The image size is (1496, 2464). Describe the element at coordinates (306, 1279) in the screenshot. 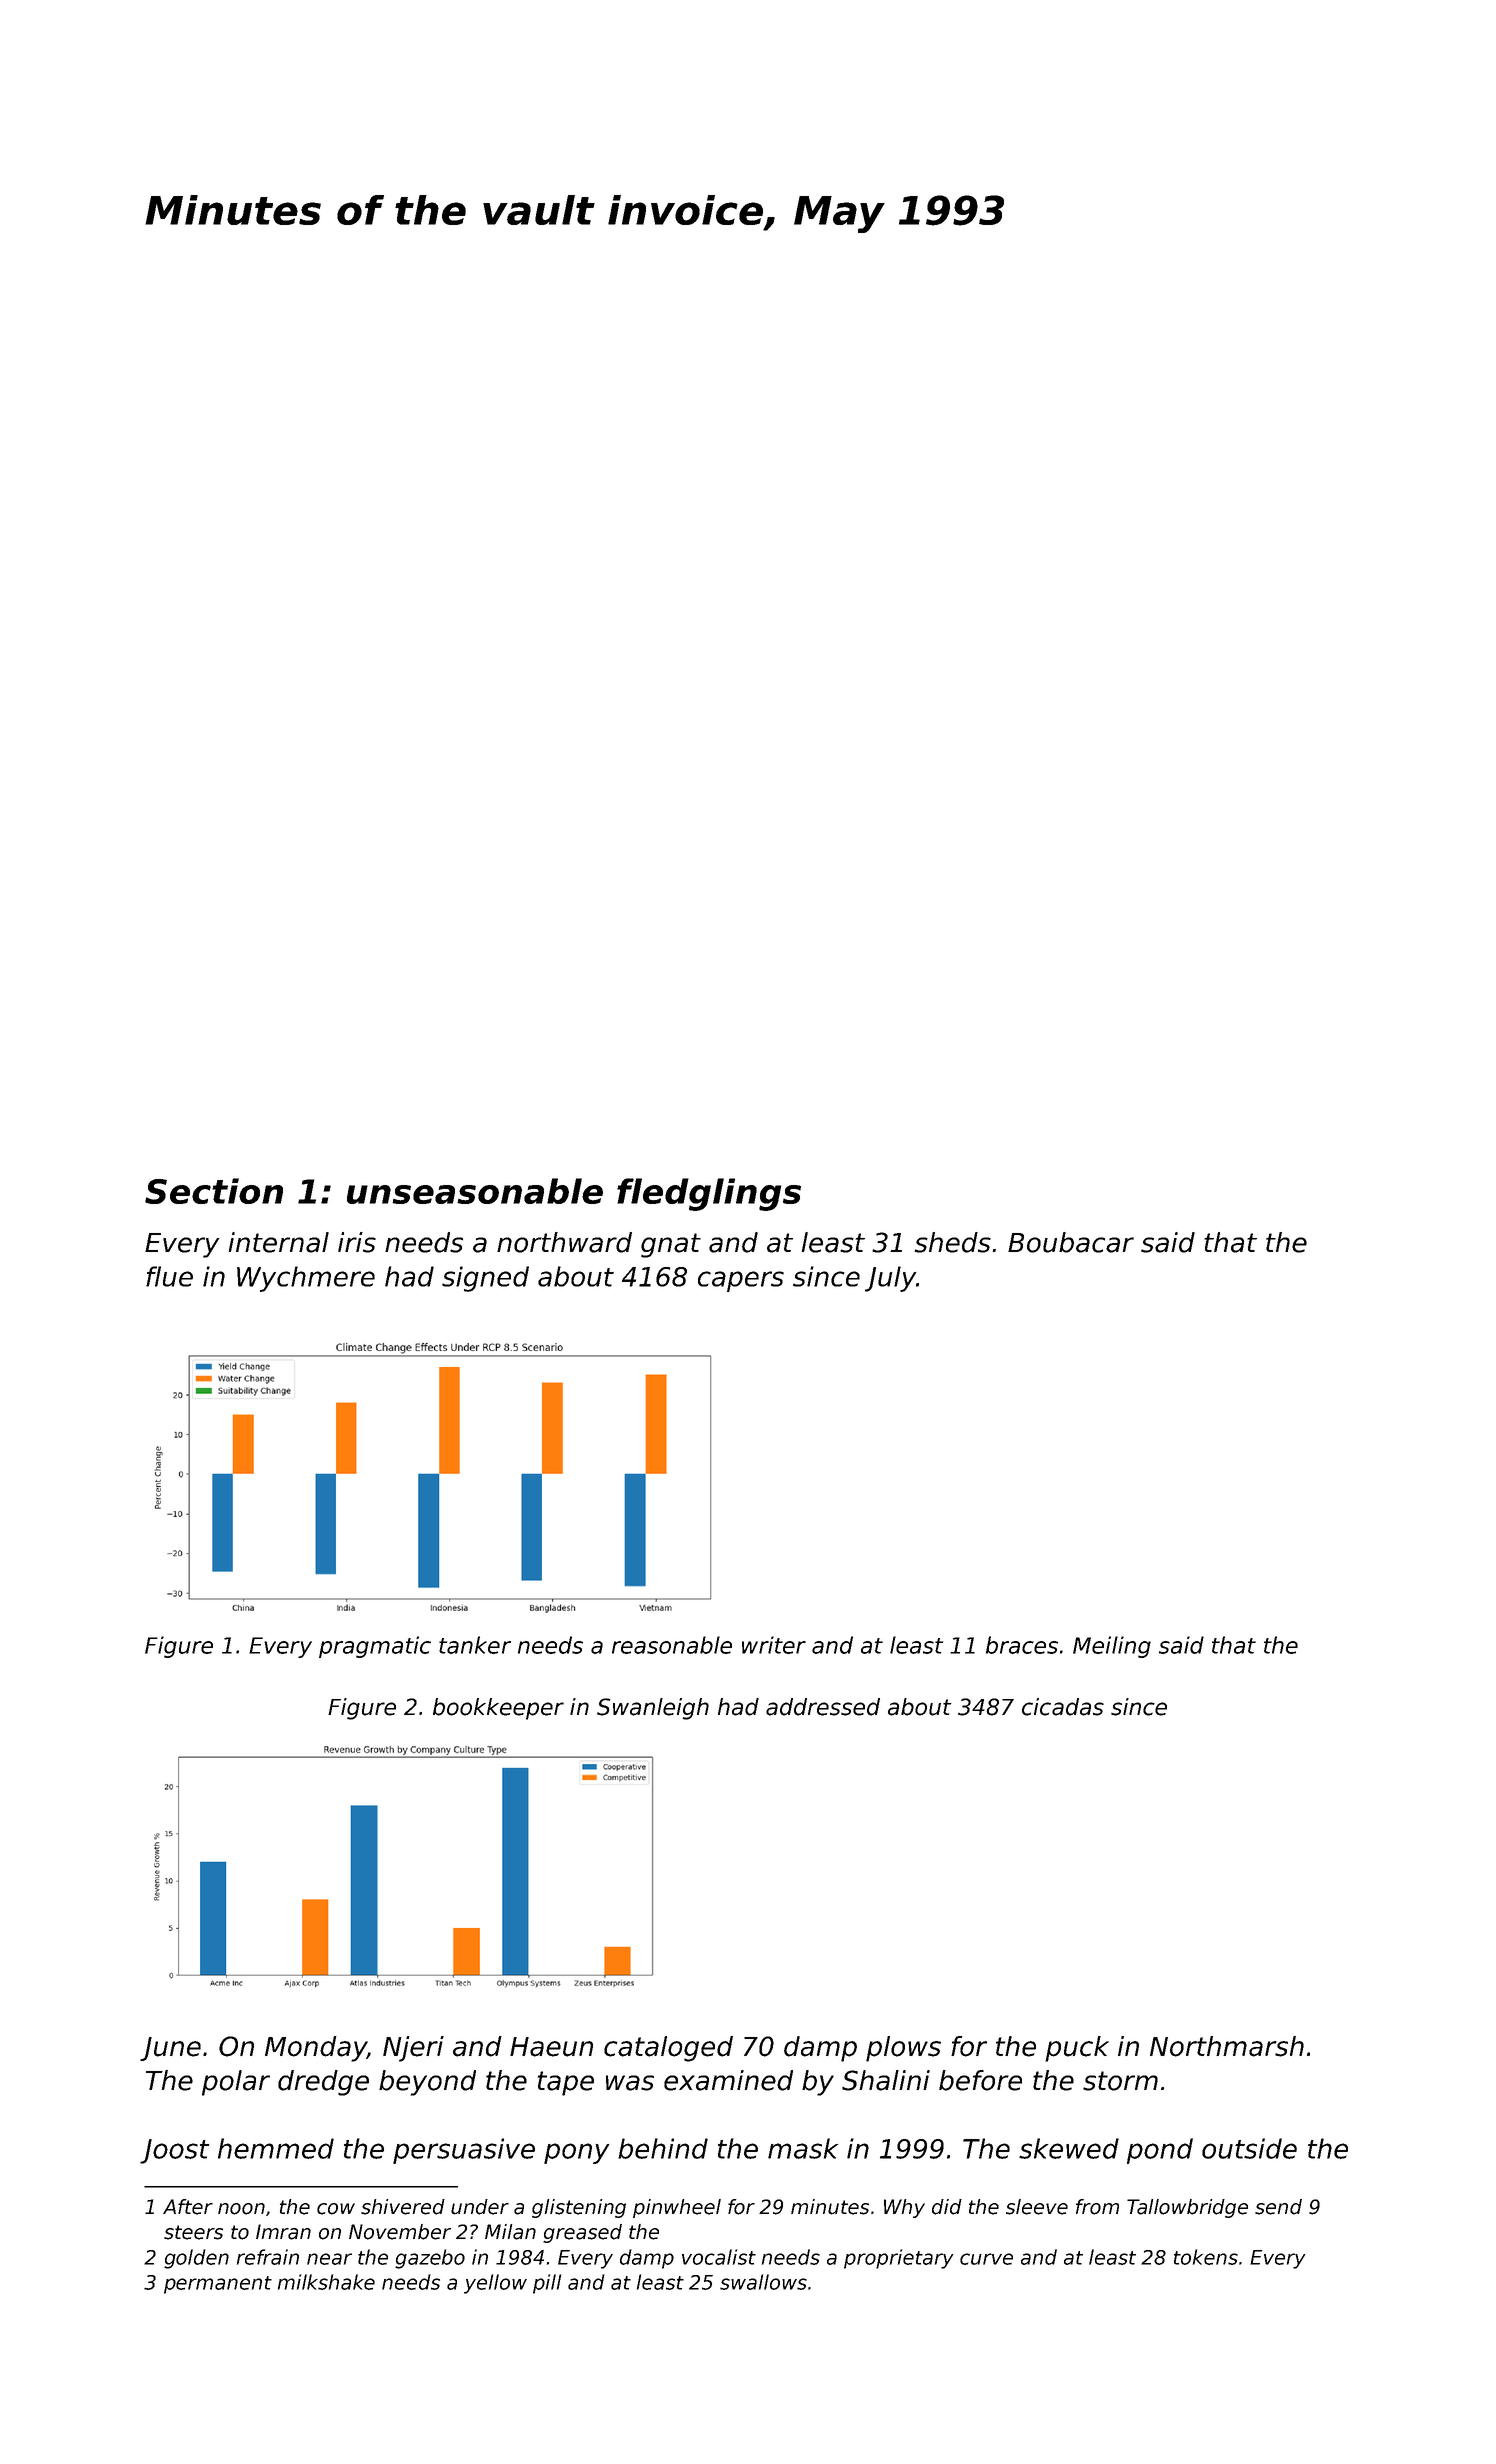

I see `Wychmere` at that location.
